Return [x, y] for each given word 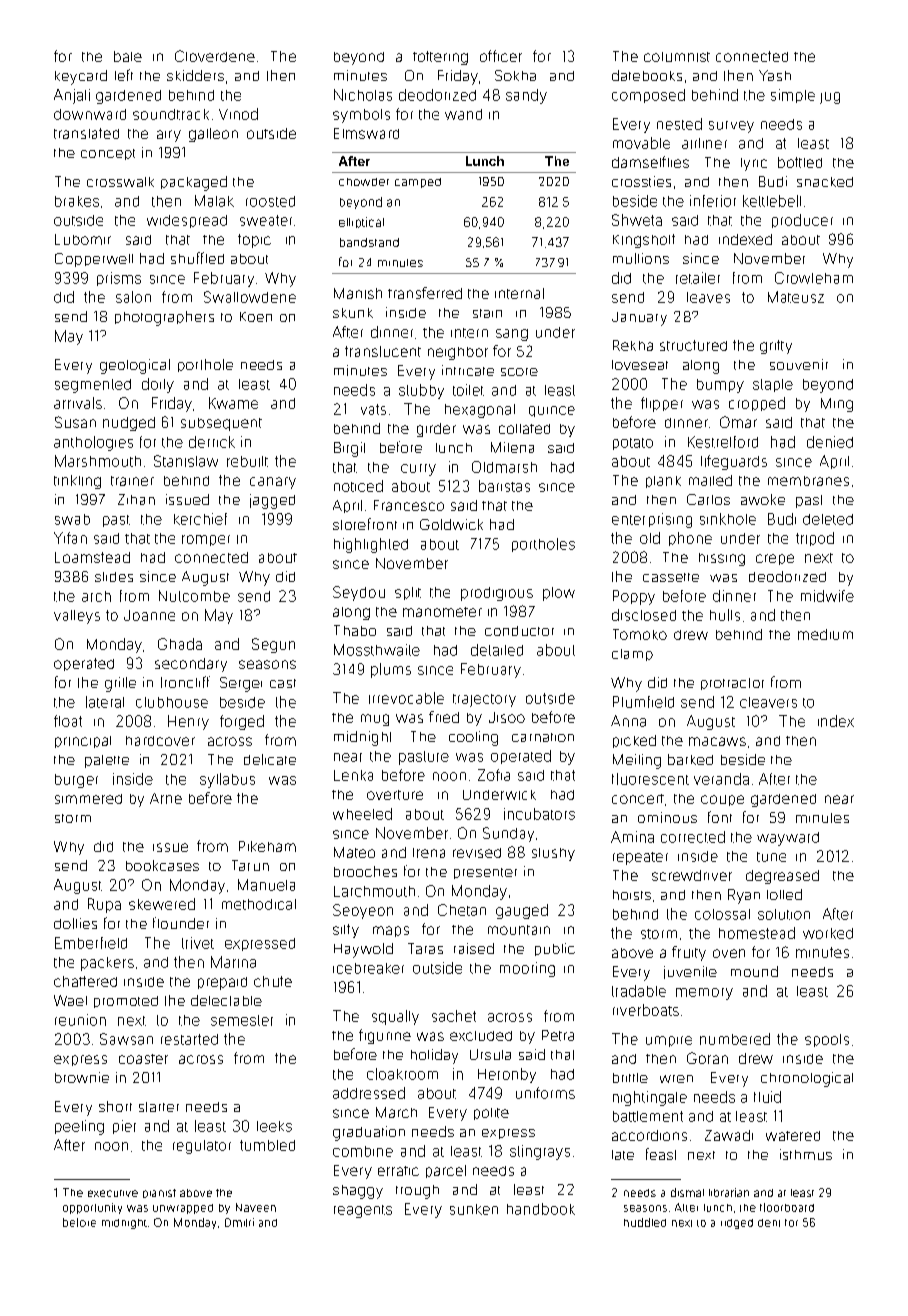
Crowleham [814, 278]
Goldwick [451, 524]
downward [90, 114]
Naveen [256, 1207]
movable [641, 143]
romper [206, 540]
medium [825, 634]
